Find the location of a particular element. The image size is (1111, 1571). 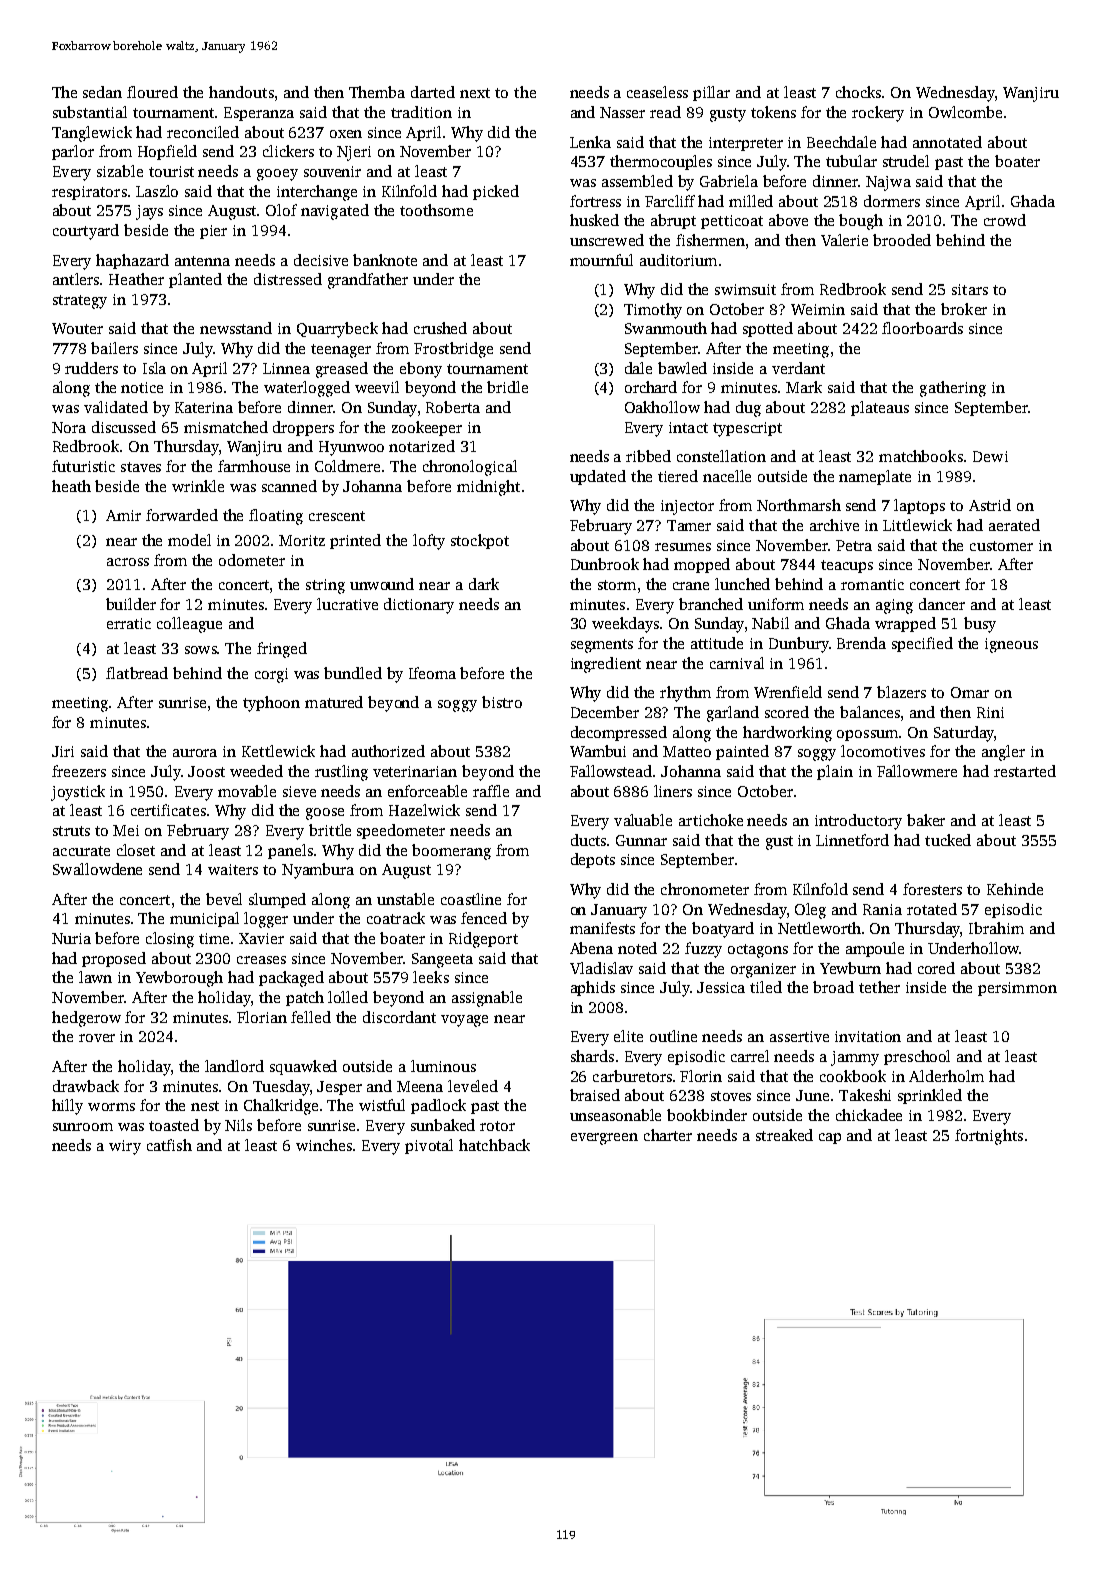

next is located at coordinates (475, 93).
